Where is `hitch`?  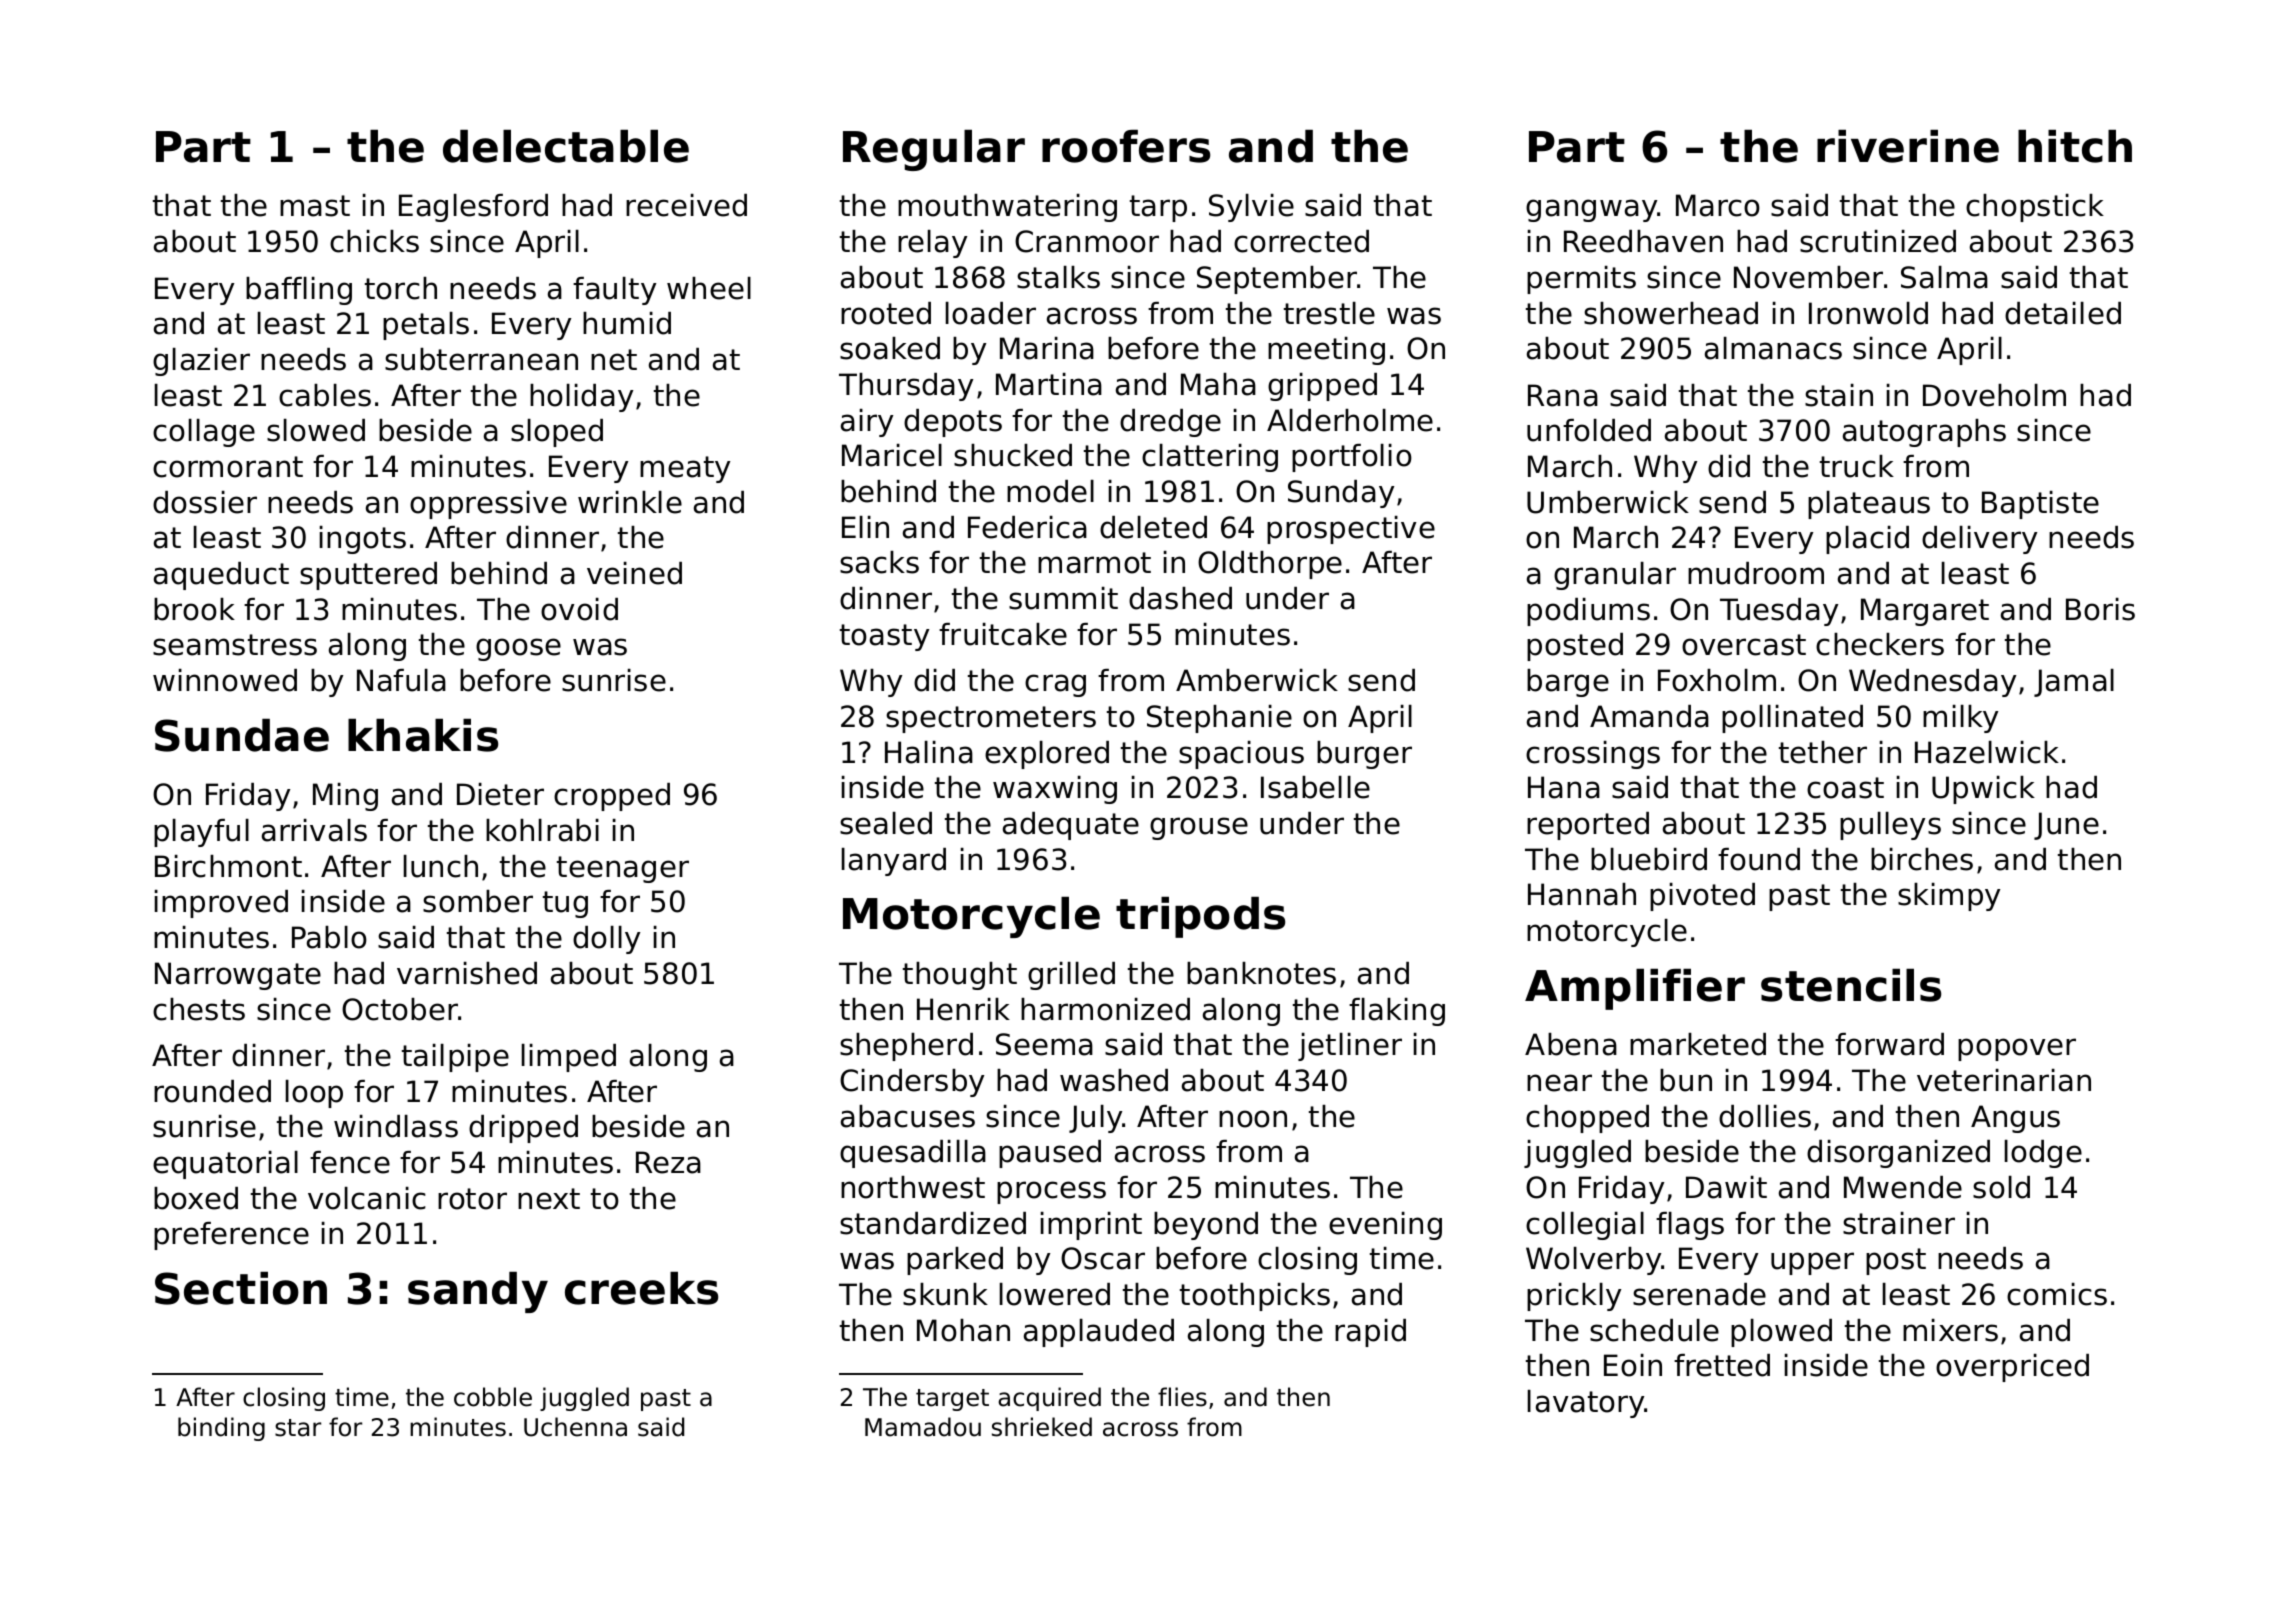
hitch is located at coordinates (2075, 146).
